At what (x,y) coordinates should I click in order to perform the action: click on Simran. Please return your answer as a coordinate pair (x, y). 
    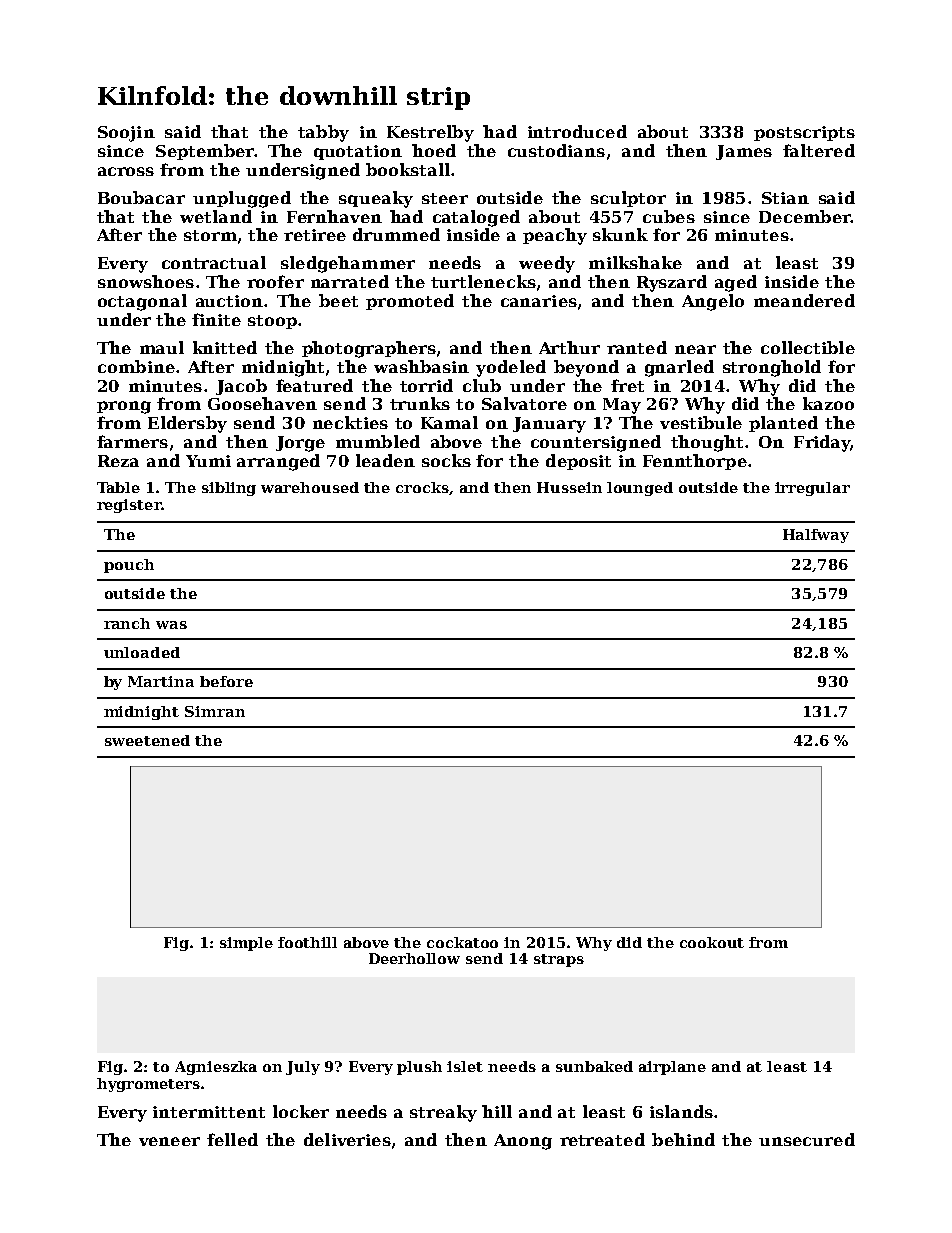
    Looking at the image, I should click on (215, 711).
